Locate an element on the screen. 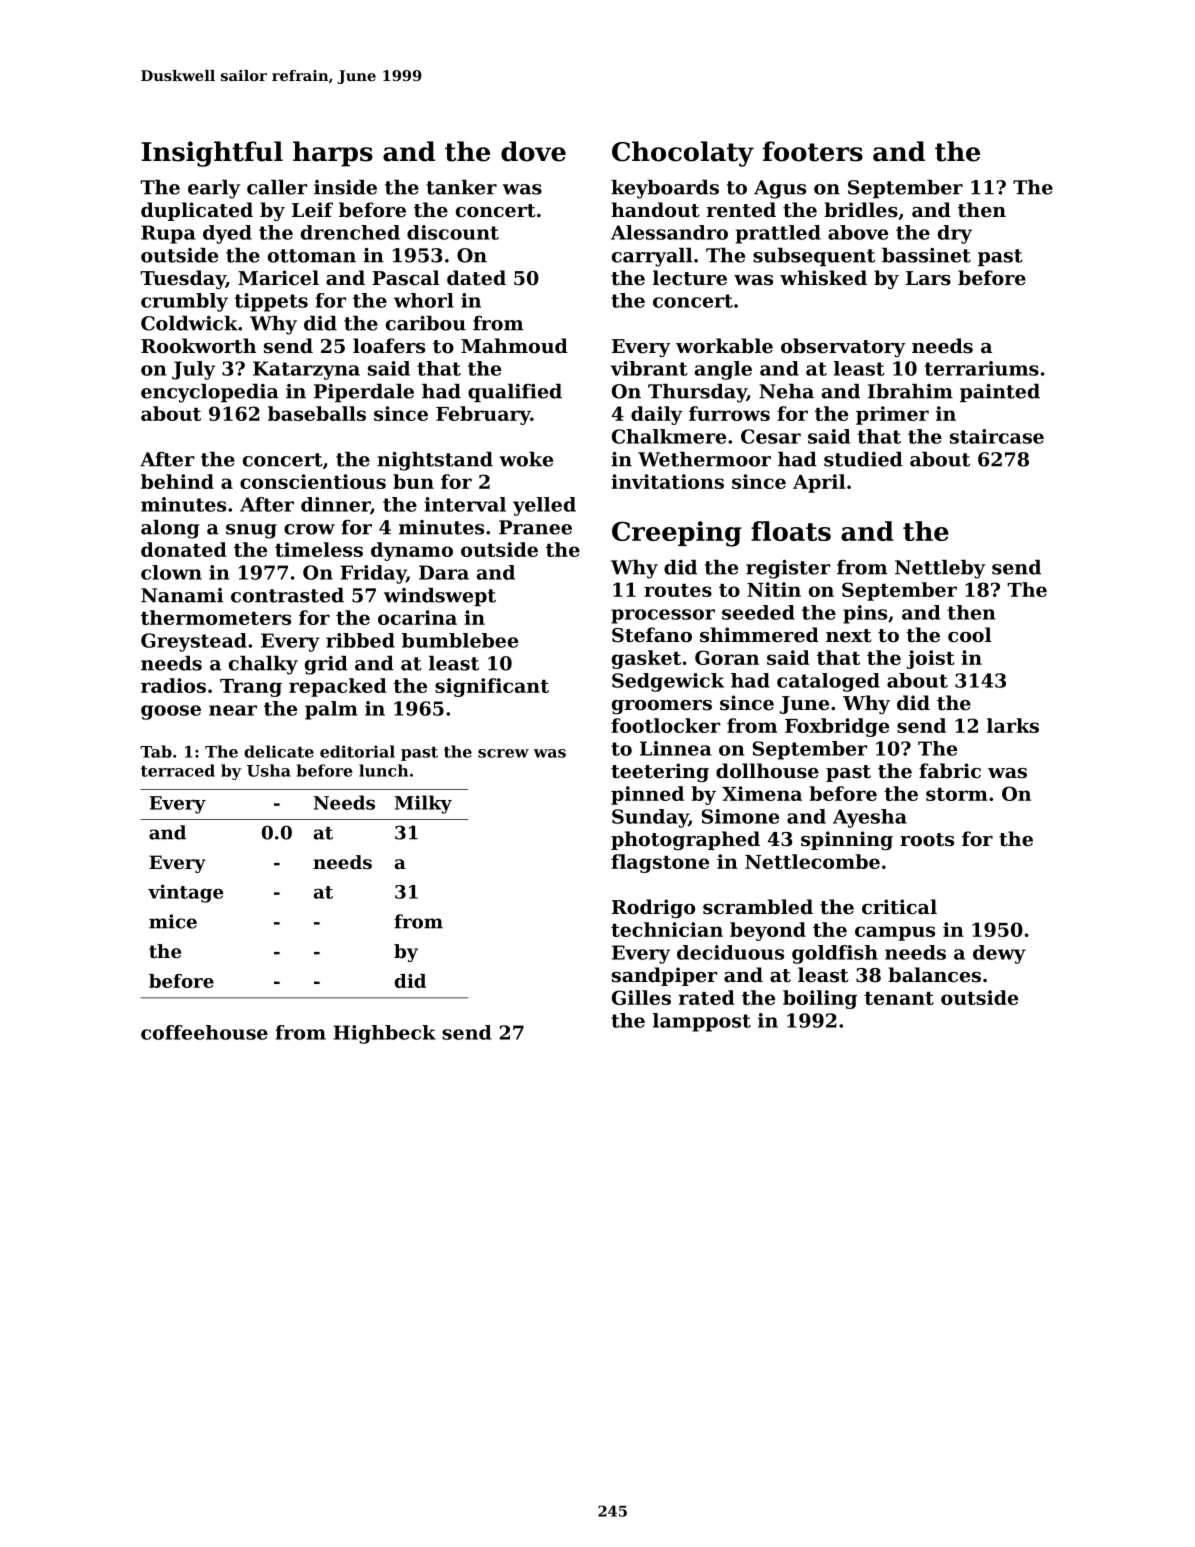 This screenshot has width=1195, height=1547. gasket is located at coordinates (646, 659).
